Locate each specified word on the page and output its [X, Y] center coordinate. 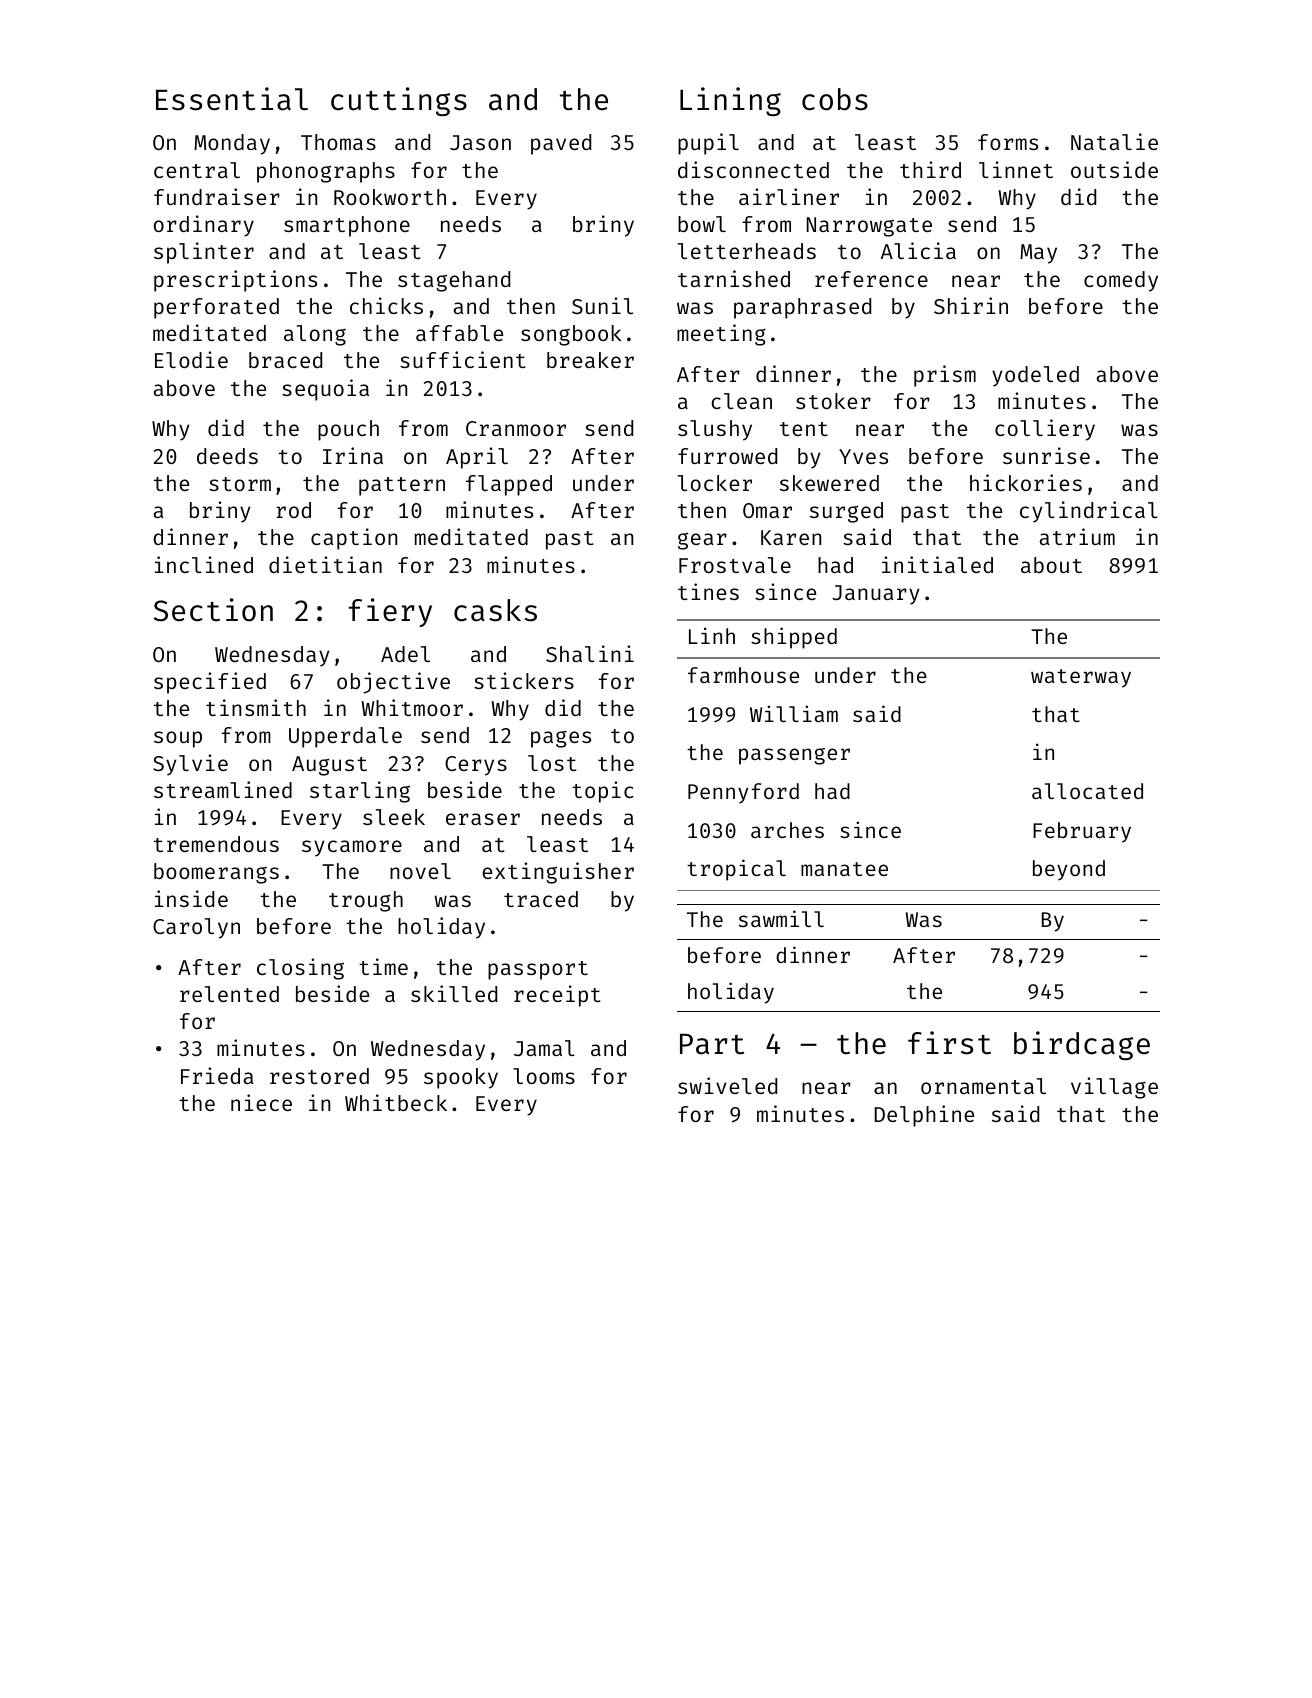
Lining [730, 101]
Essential [232, 99]
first [949, 1043]
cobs [835, 99]
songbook [571, 335]
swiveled [727, 1085]
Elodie [191, 359]
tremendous [216, 844]
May [1038, 254]
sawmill [781, 918]
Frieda [217, 1075]
